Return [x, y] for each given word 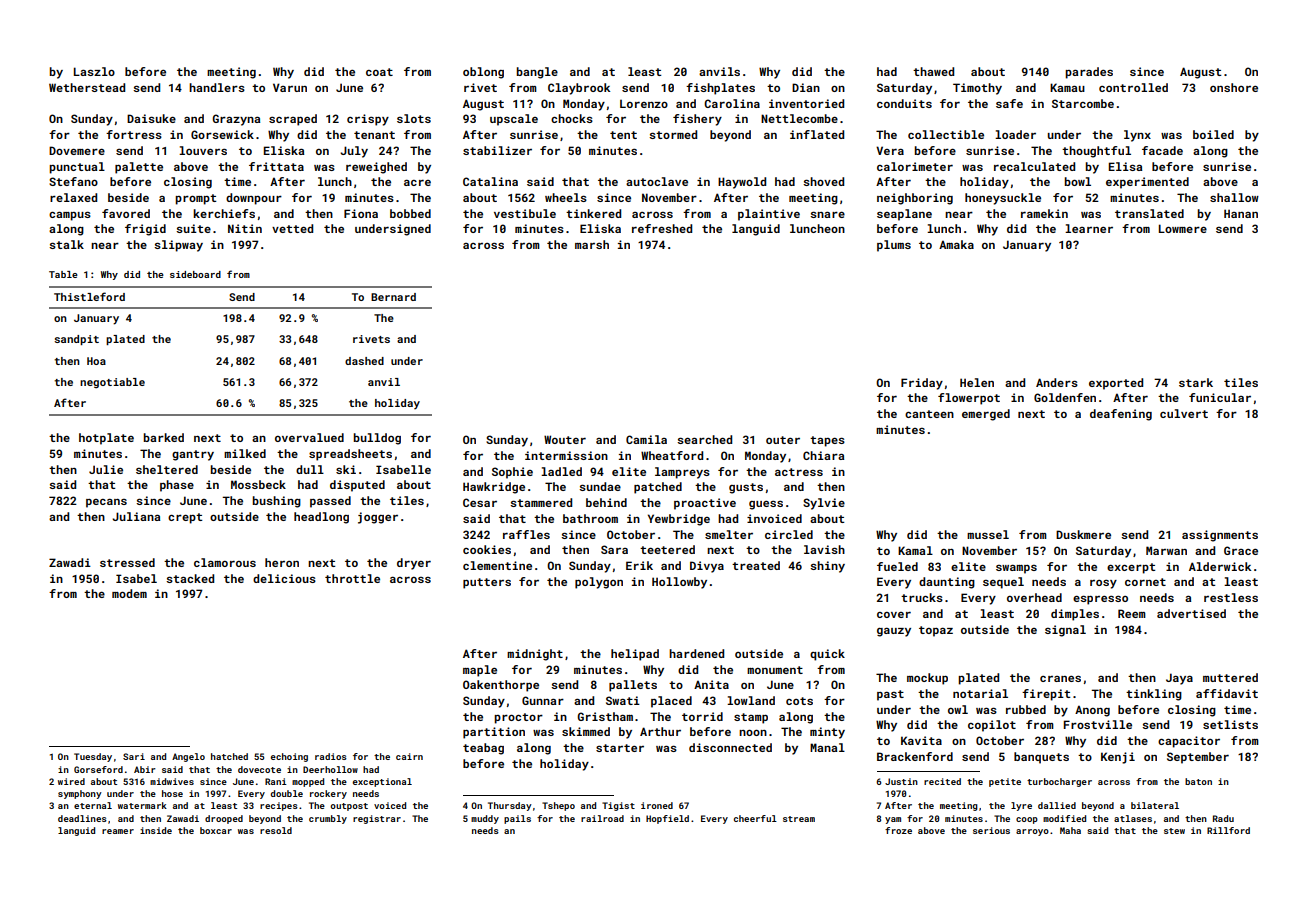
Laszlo [94, 71]
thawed [933, 71]
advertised [1191, 613]
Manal [827, 747]
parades [1089, 73]
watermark [142, 805]
